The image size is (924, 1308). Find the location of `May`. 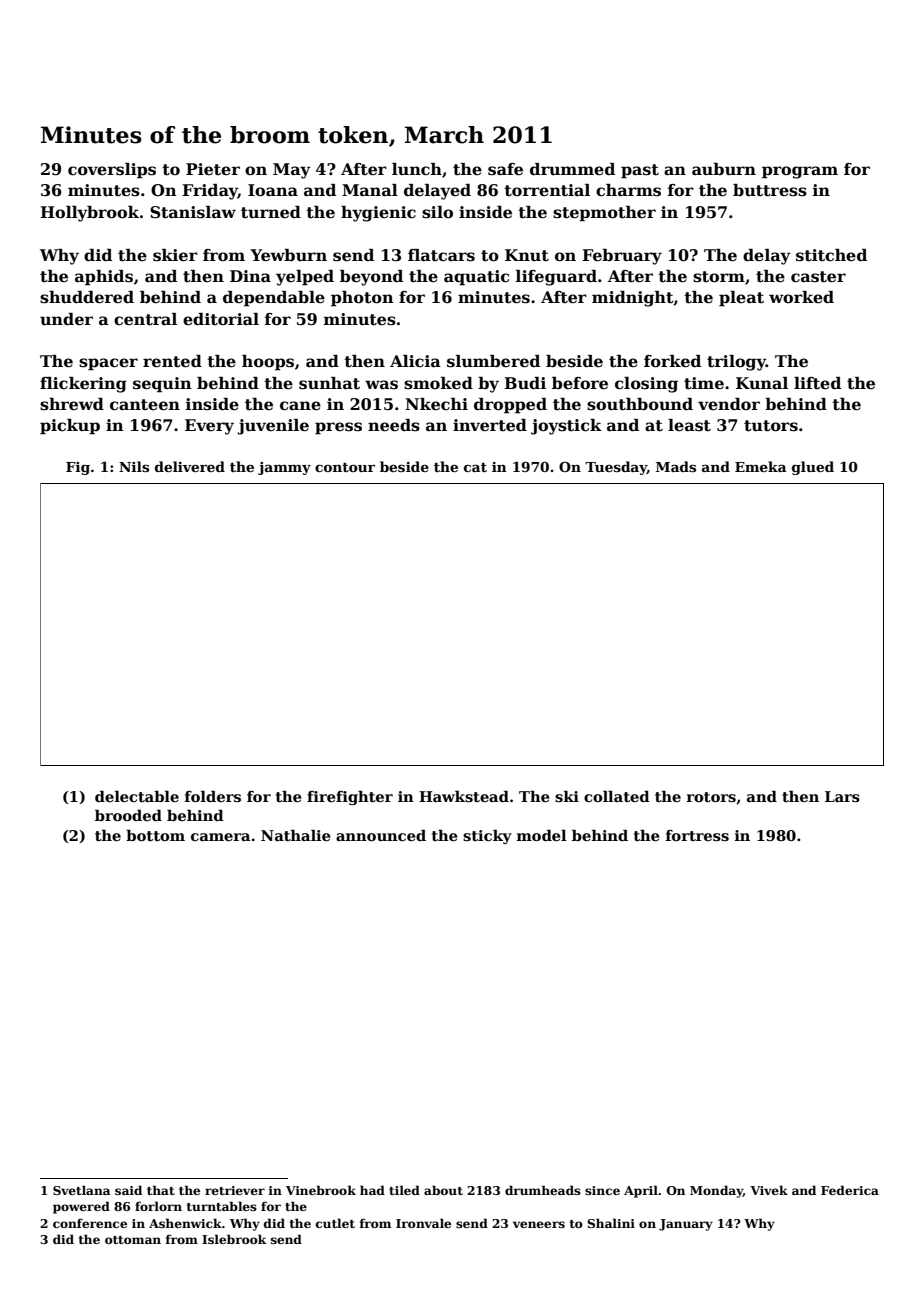

May is located at coordinates (292, 171).
